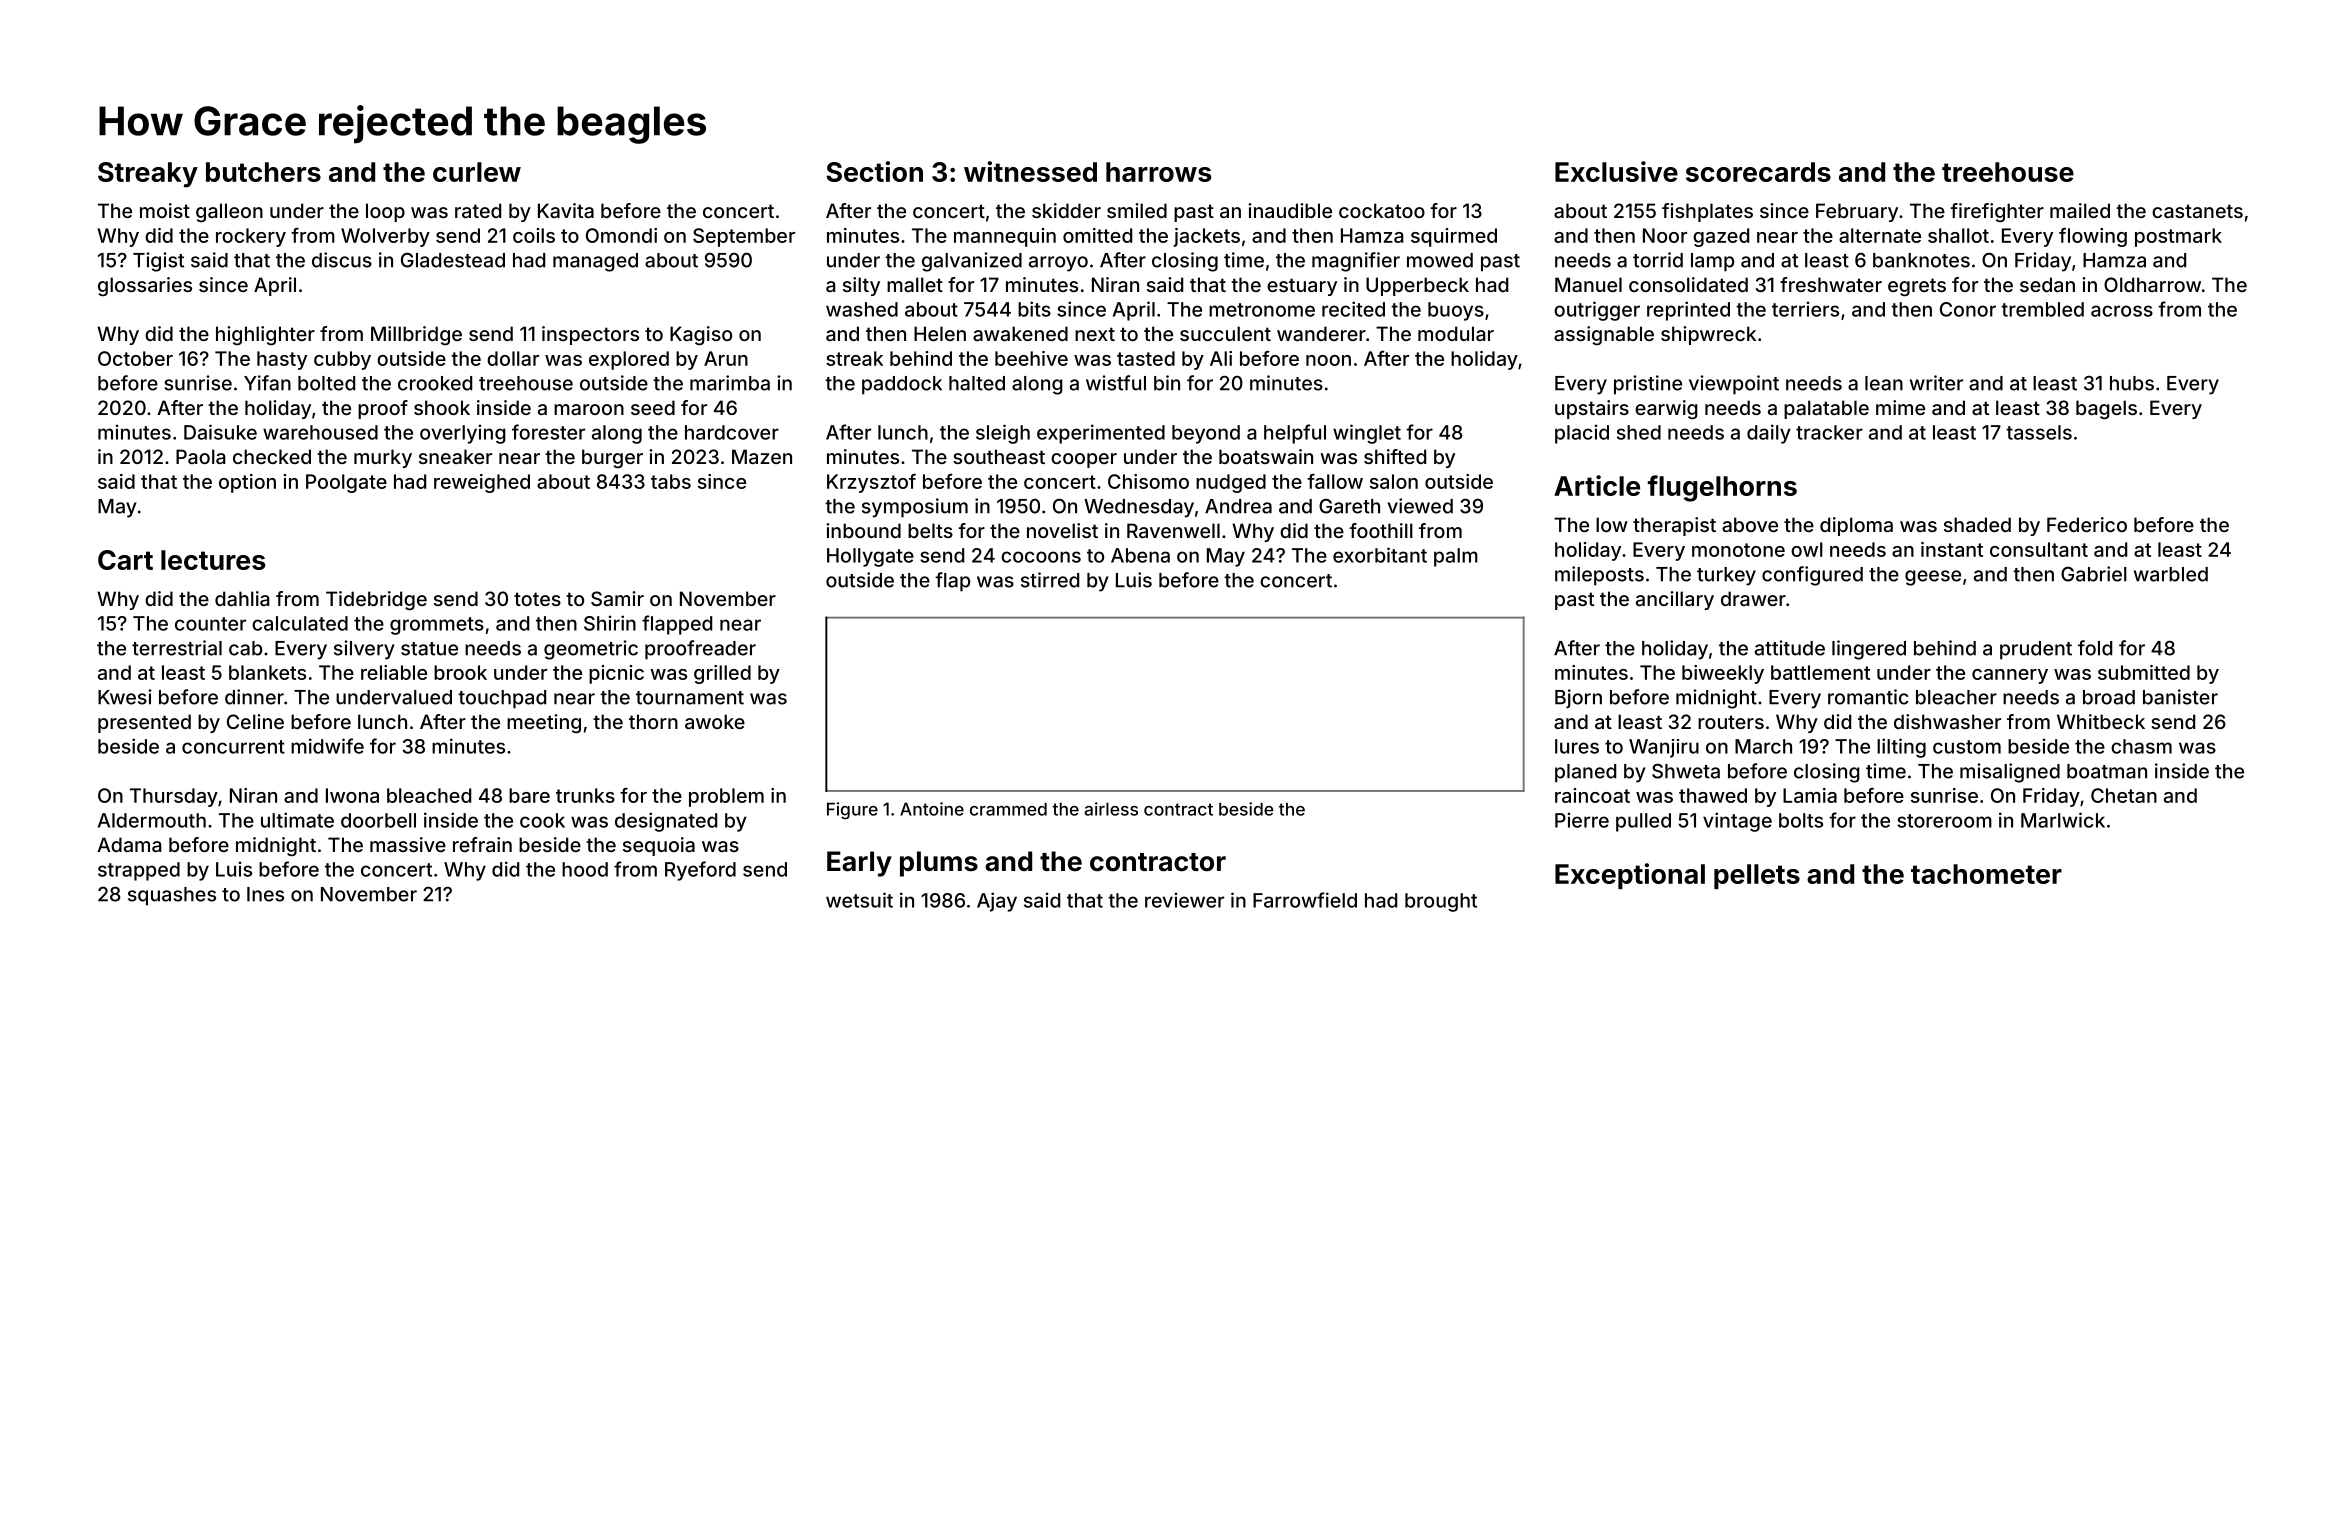 This image has height=1521, width=2350. Describe the element at coordinates (177, 648) in the image. I see `terrestrial` at that location.
